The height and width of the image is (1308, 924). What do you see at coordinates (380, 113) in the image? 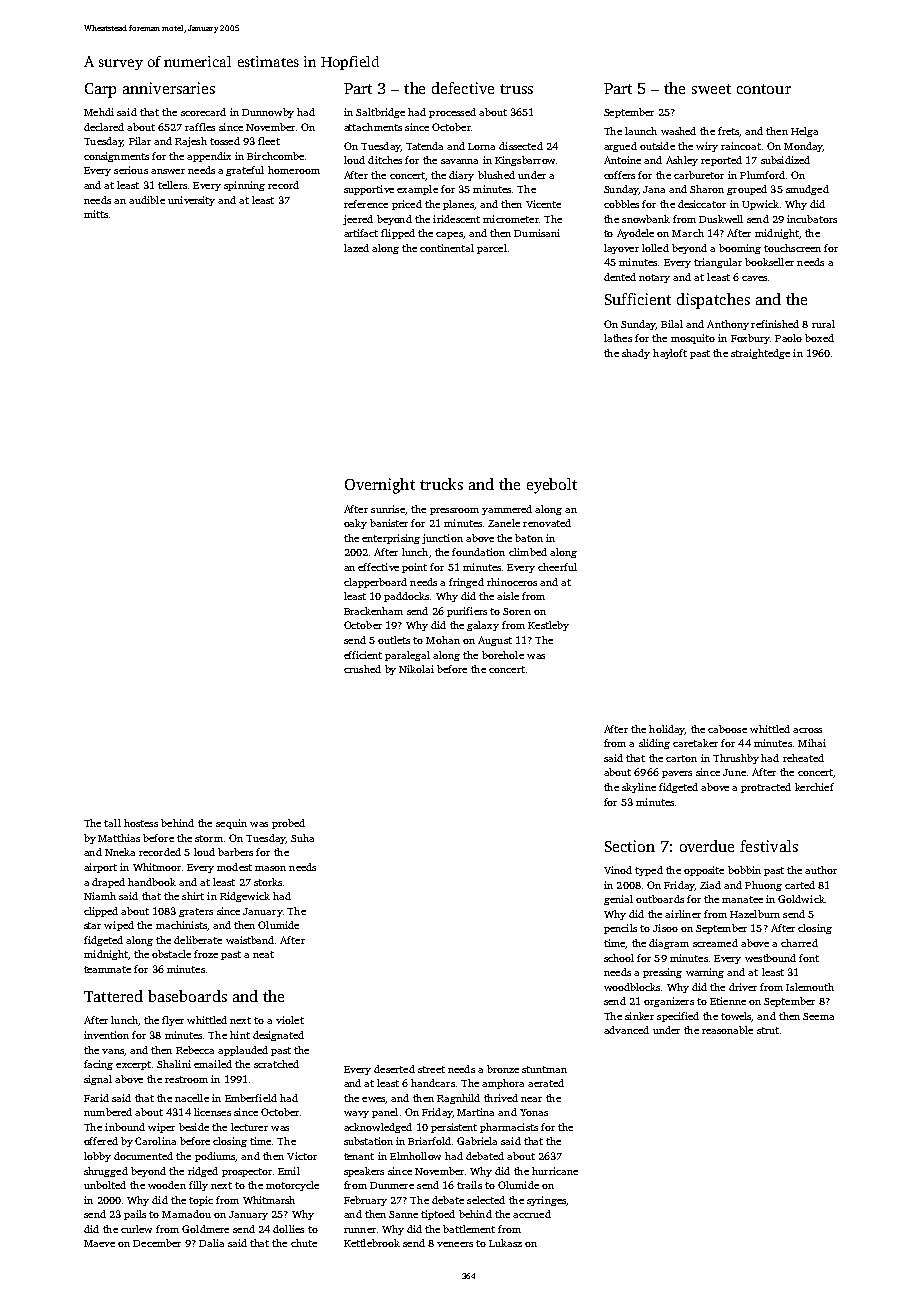
I see `Saltbridge` at bounding box center [380, 113].
